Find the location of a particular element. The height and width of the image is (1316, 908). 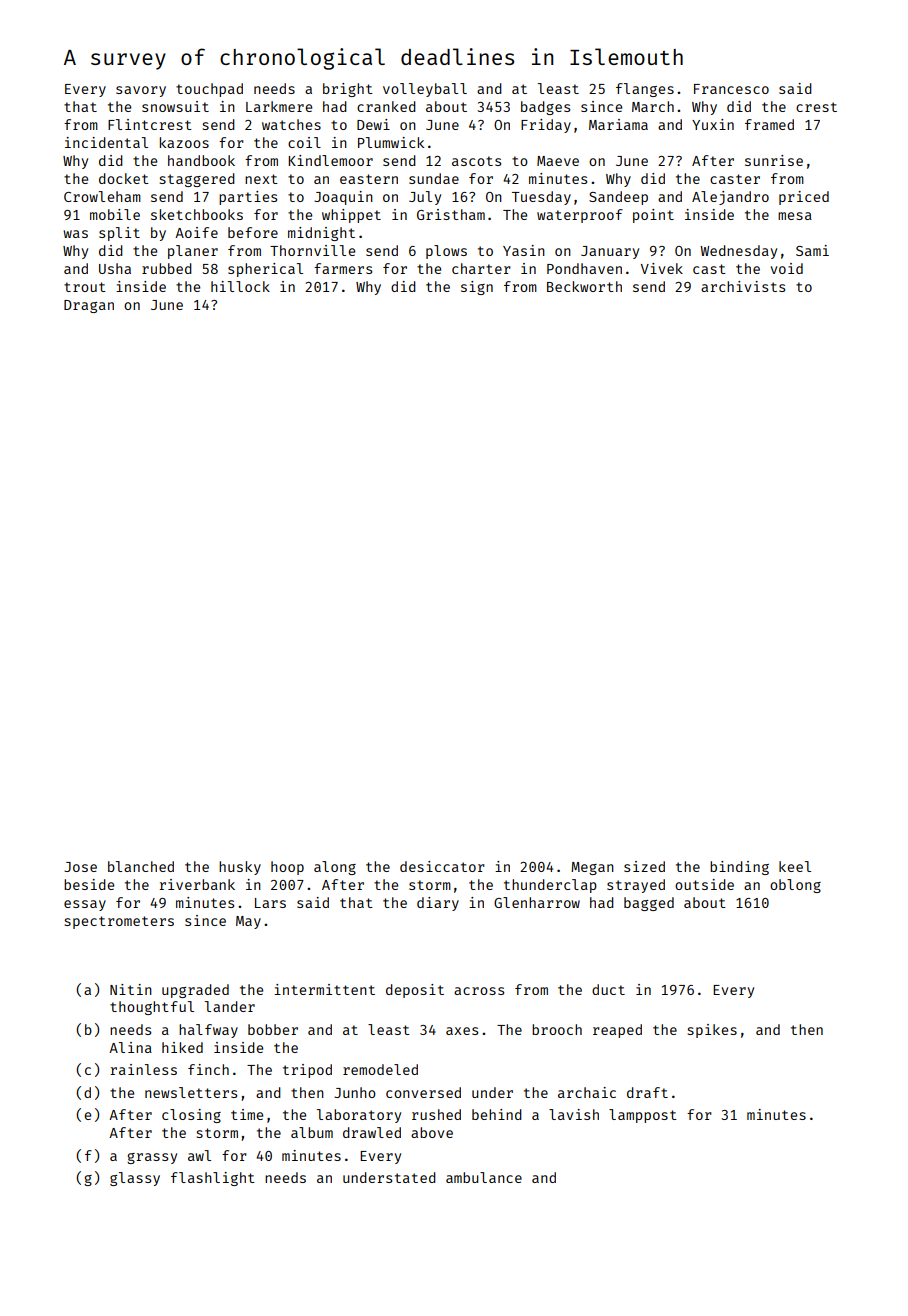

desiccator is located at coordinates (442, 866).
